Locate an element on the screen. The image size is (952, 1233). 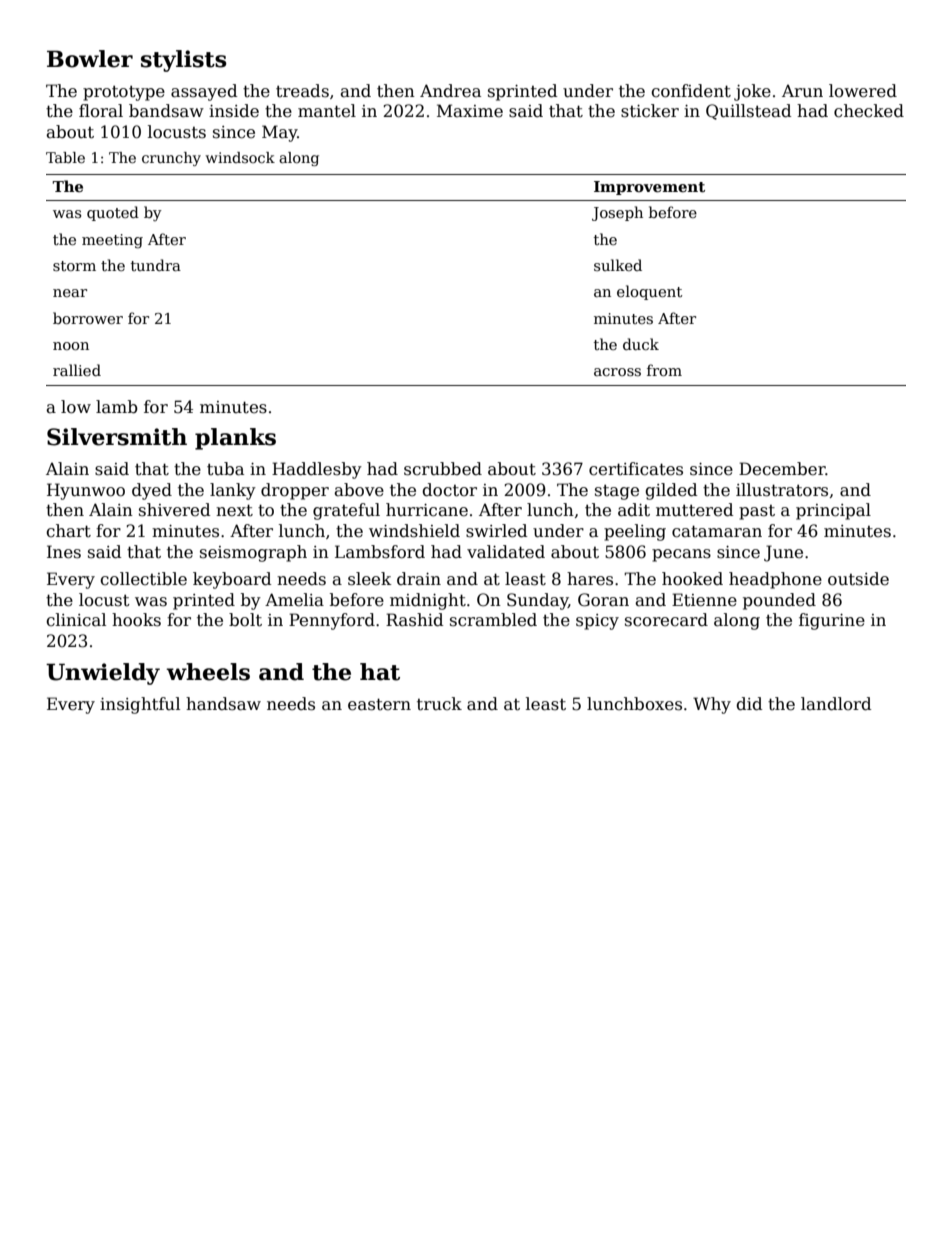
from is located at coordinates (664, 370).
